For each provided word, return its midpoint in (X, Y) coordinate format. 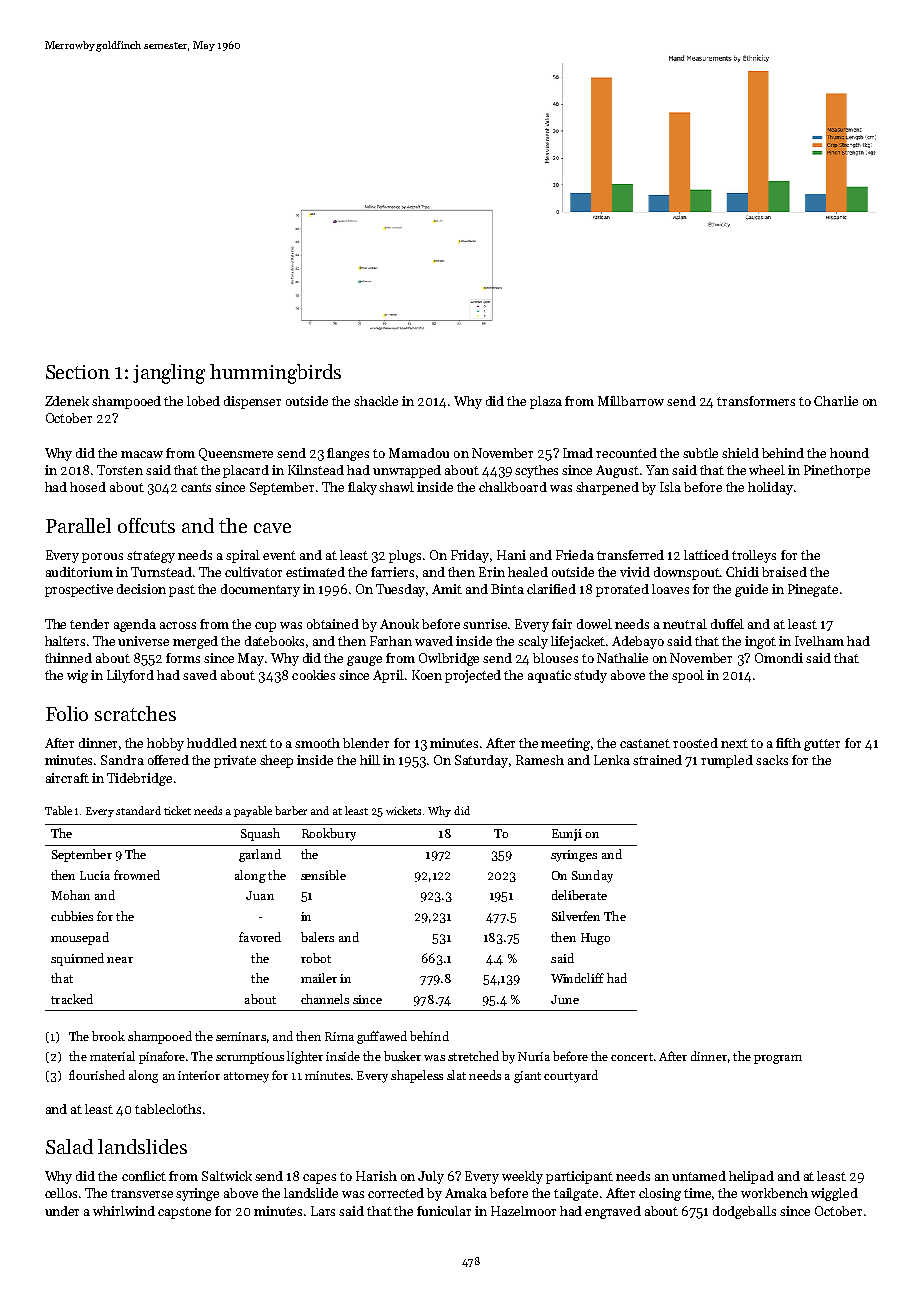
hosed (88, 487)
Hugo (595, 939)
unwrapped (407, 471)
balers (317, 937)
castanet (645, 743)
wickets (403, 810)
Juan (260, 895)
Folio (67, 713)
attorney (246, 1077)
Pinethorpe (837, 471)
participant (579, 1177)
